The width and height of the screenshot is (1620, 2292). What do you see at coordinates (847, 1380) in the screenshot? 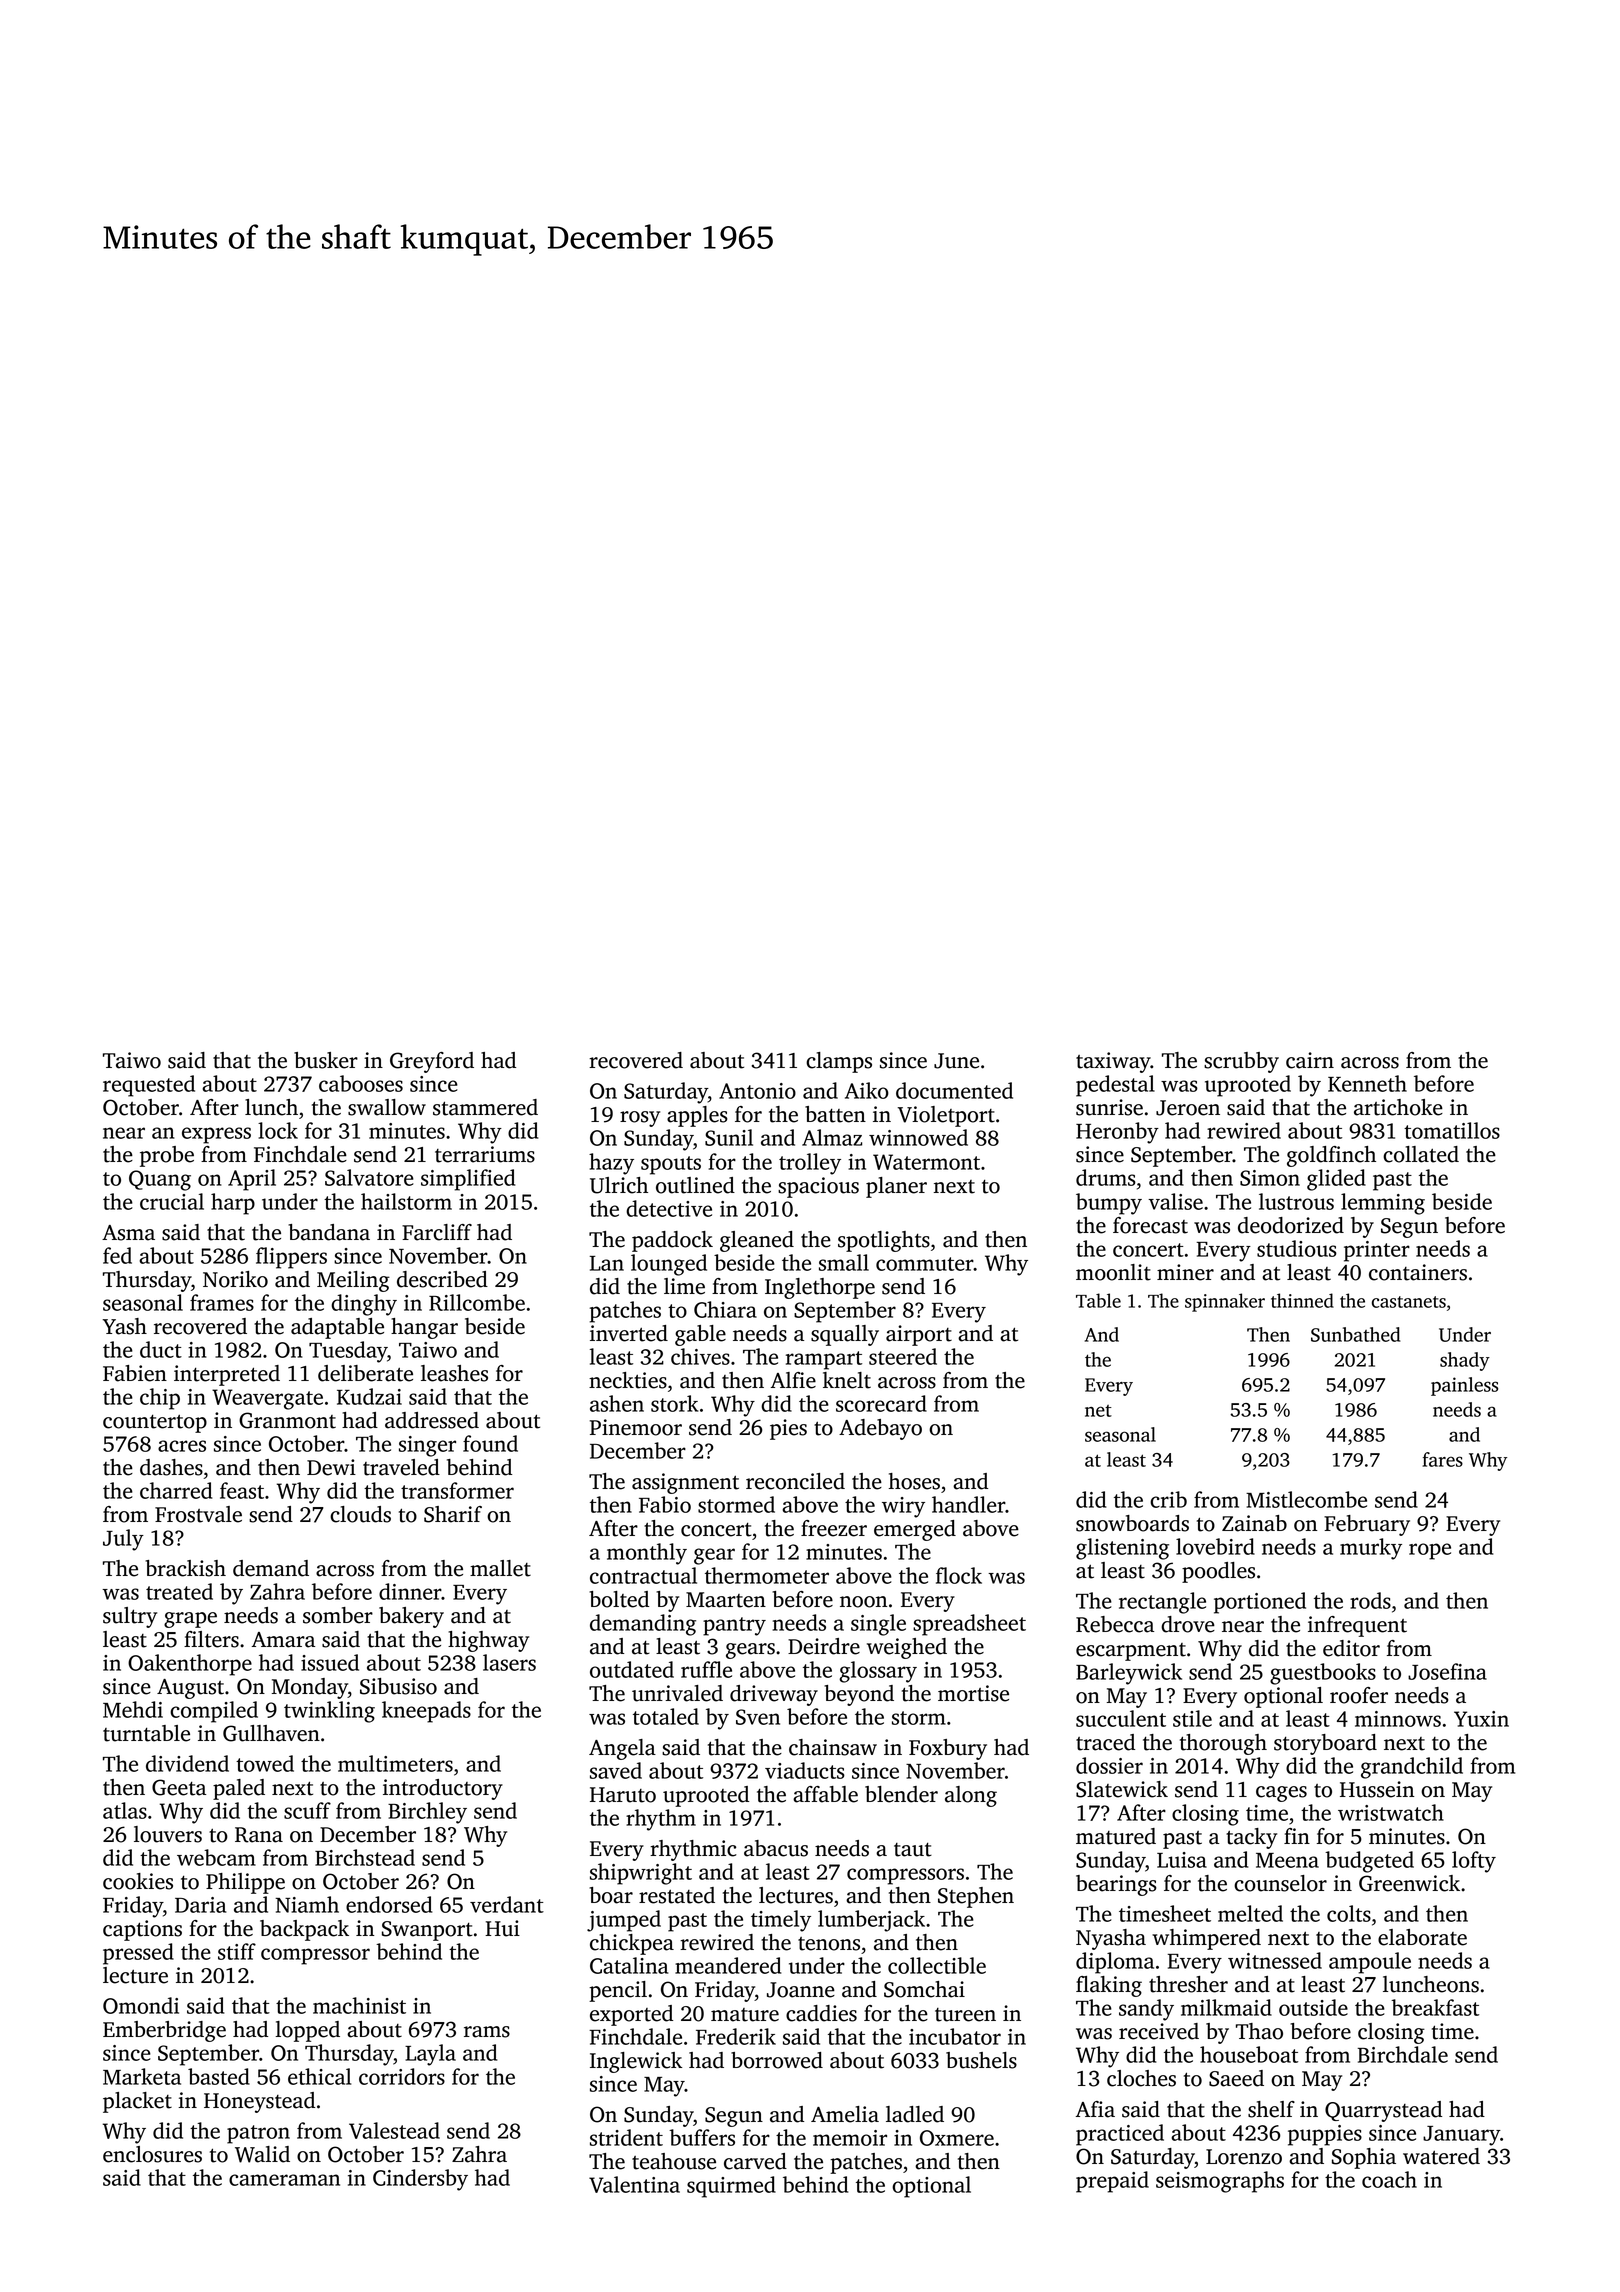
I see `knelt` at bounding box center [847, 1380].
